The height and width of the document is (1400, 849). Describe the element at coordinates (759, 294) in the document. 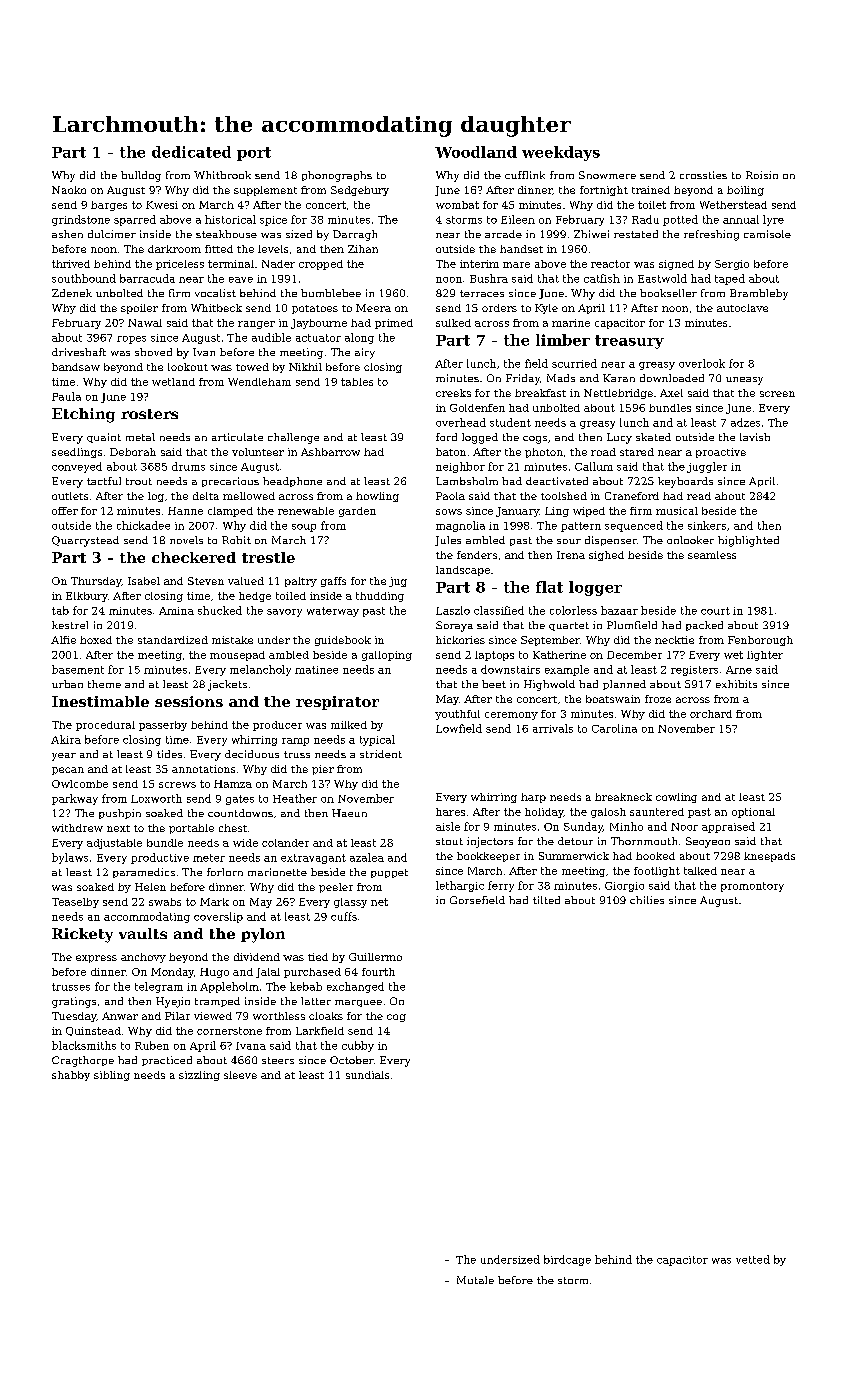

I see `Brambleby` at that location.
